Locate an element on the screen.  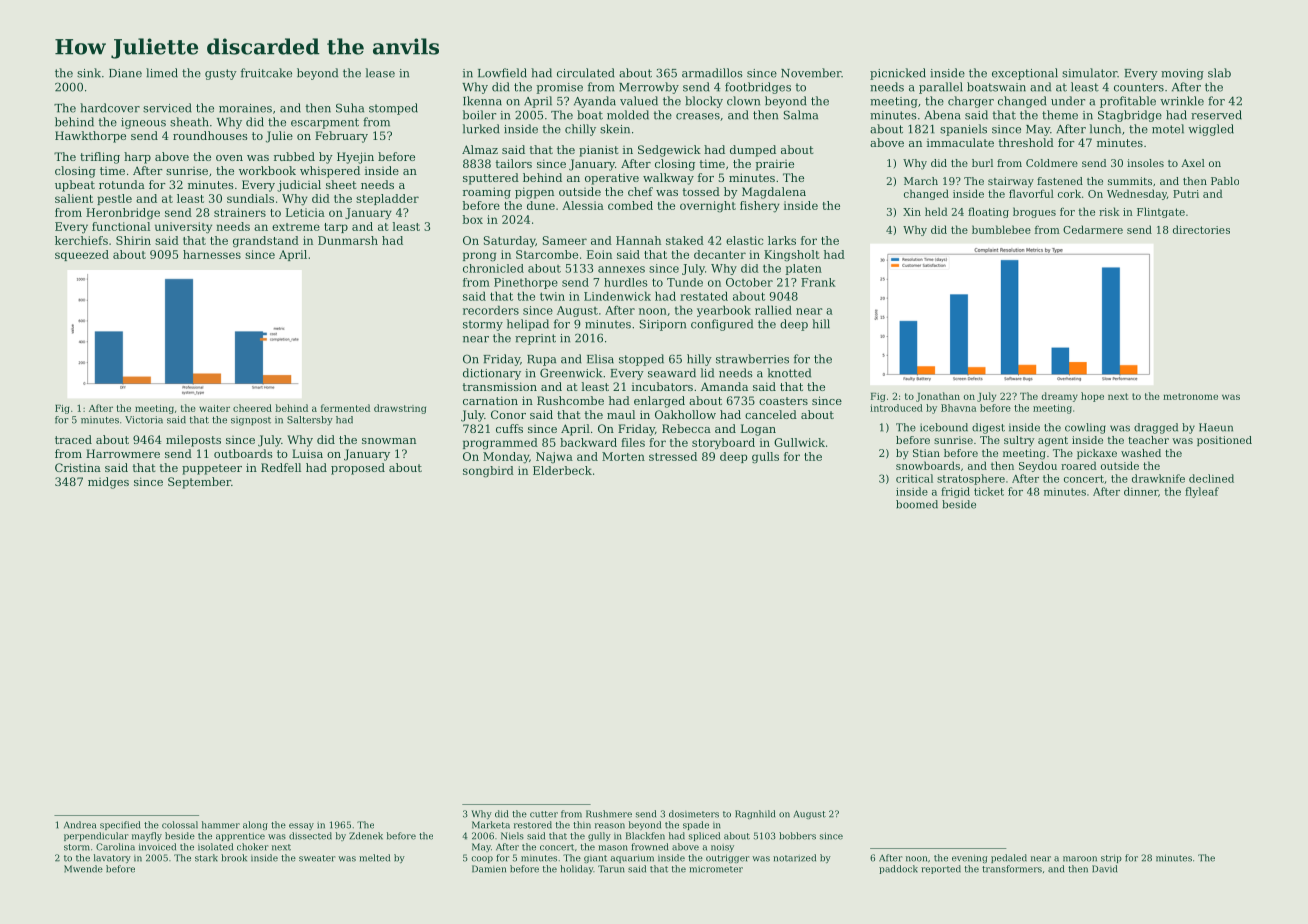
flyleaf is located at coordinates (1202, 492).
